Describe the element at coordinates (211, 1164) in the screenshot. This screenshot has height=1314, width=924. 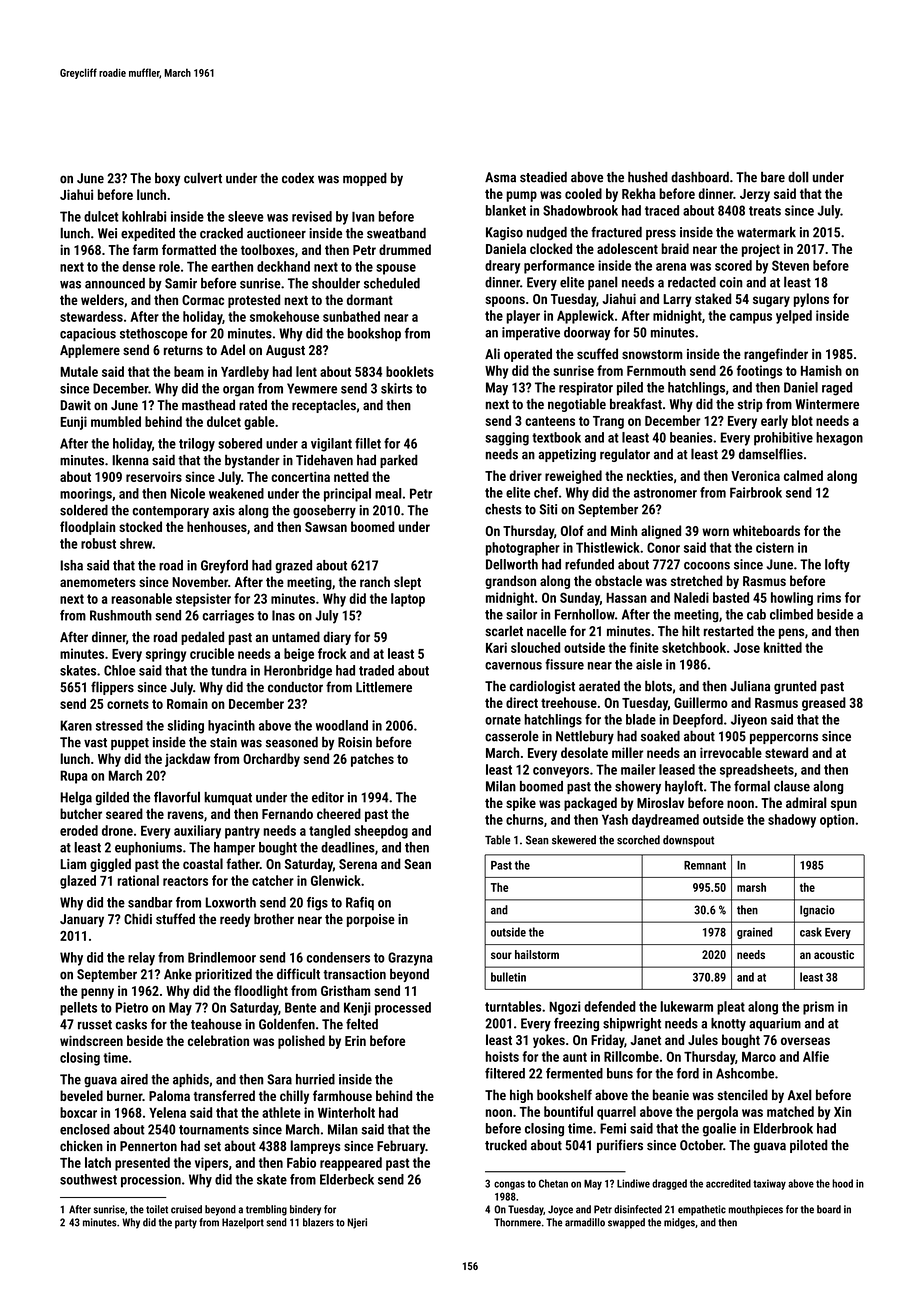
I see `vipers` at that location.
